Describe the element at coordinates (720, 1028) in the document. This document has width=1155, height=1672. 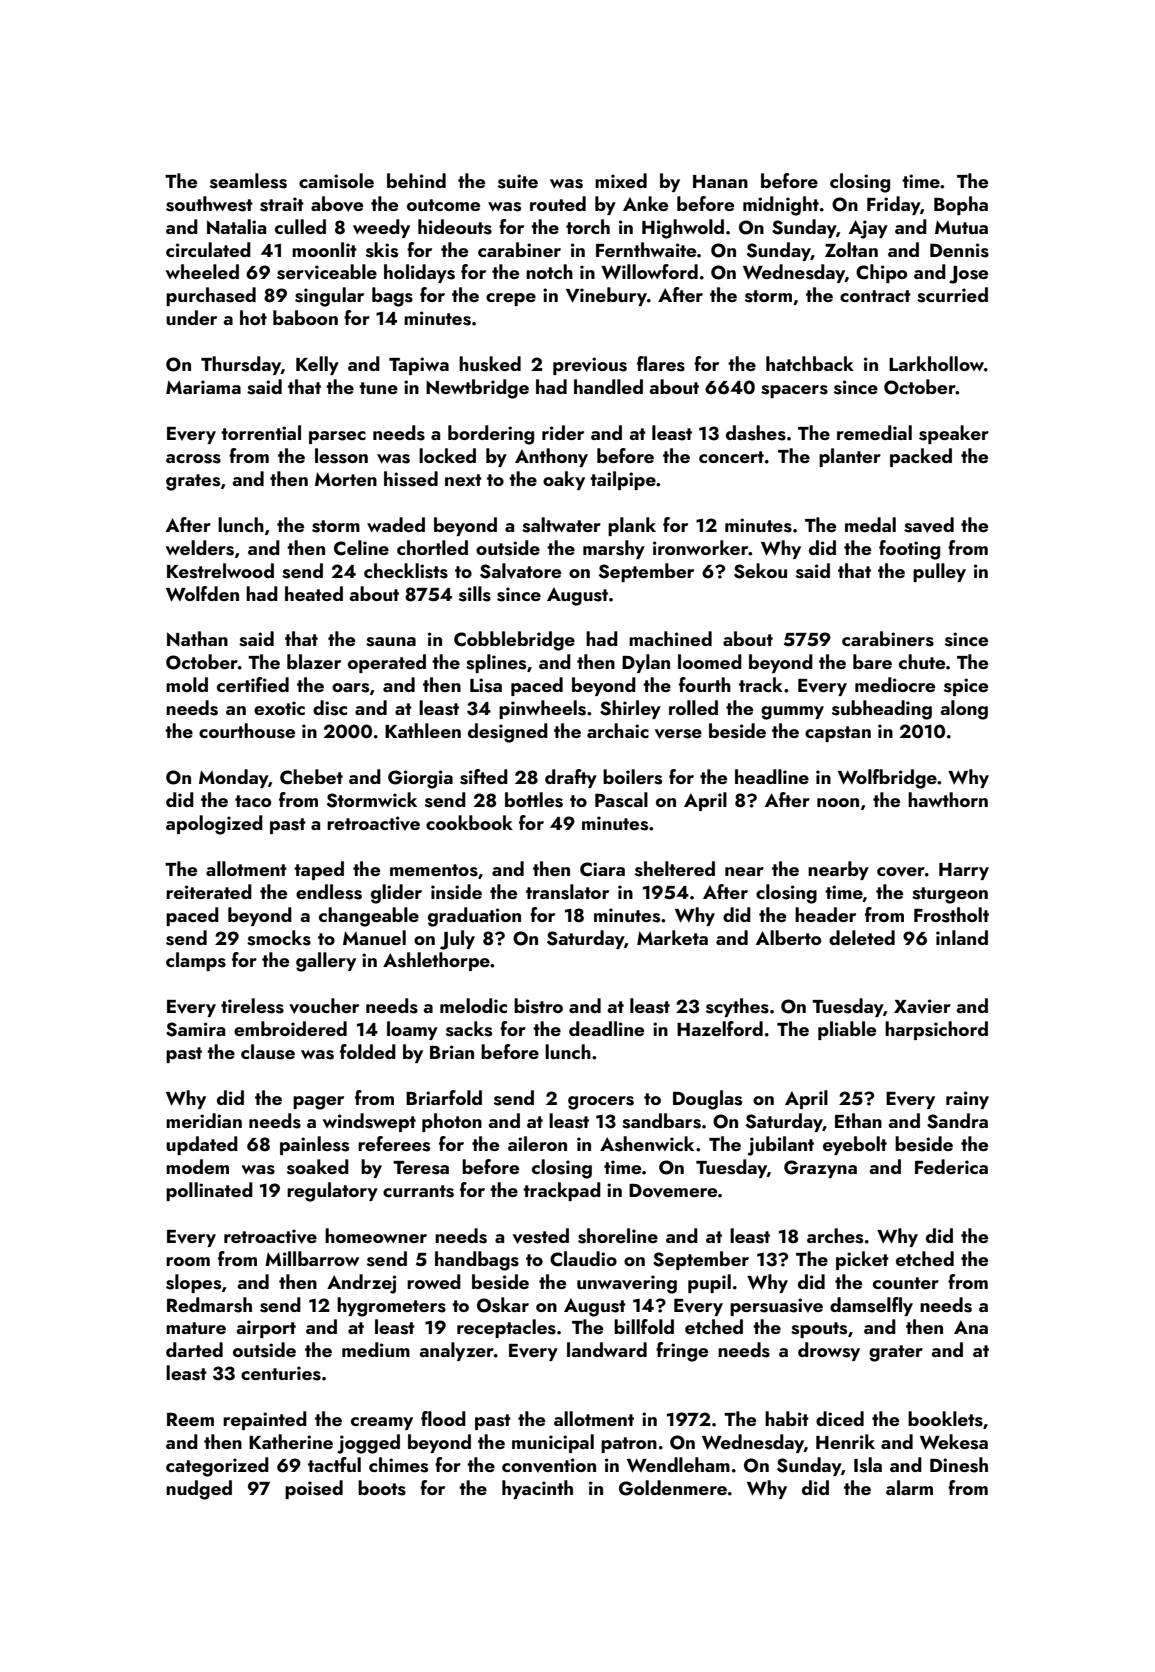
I see `Hazelford` at that location.
